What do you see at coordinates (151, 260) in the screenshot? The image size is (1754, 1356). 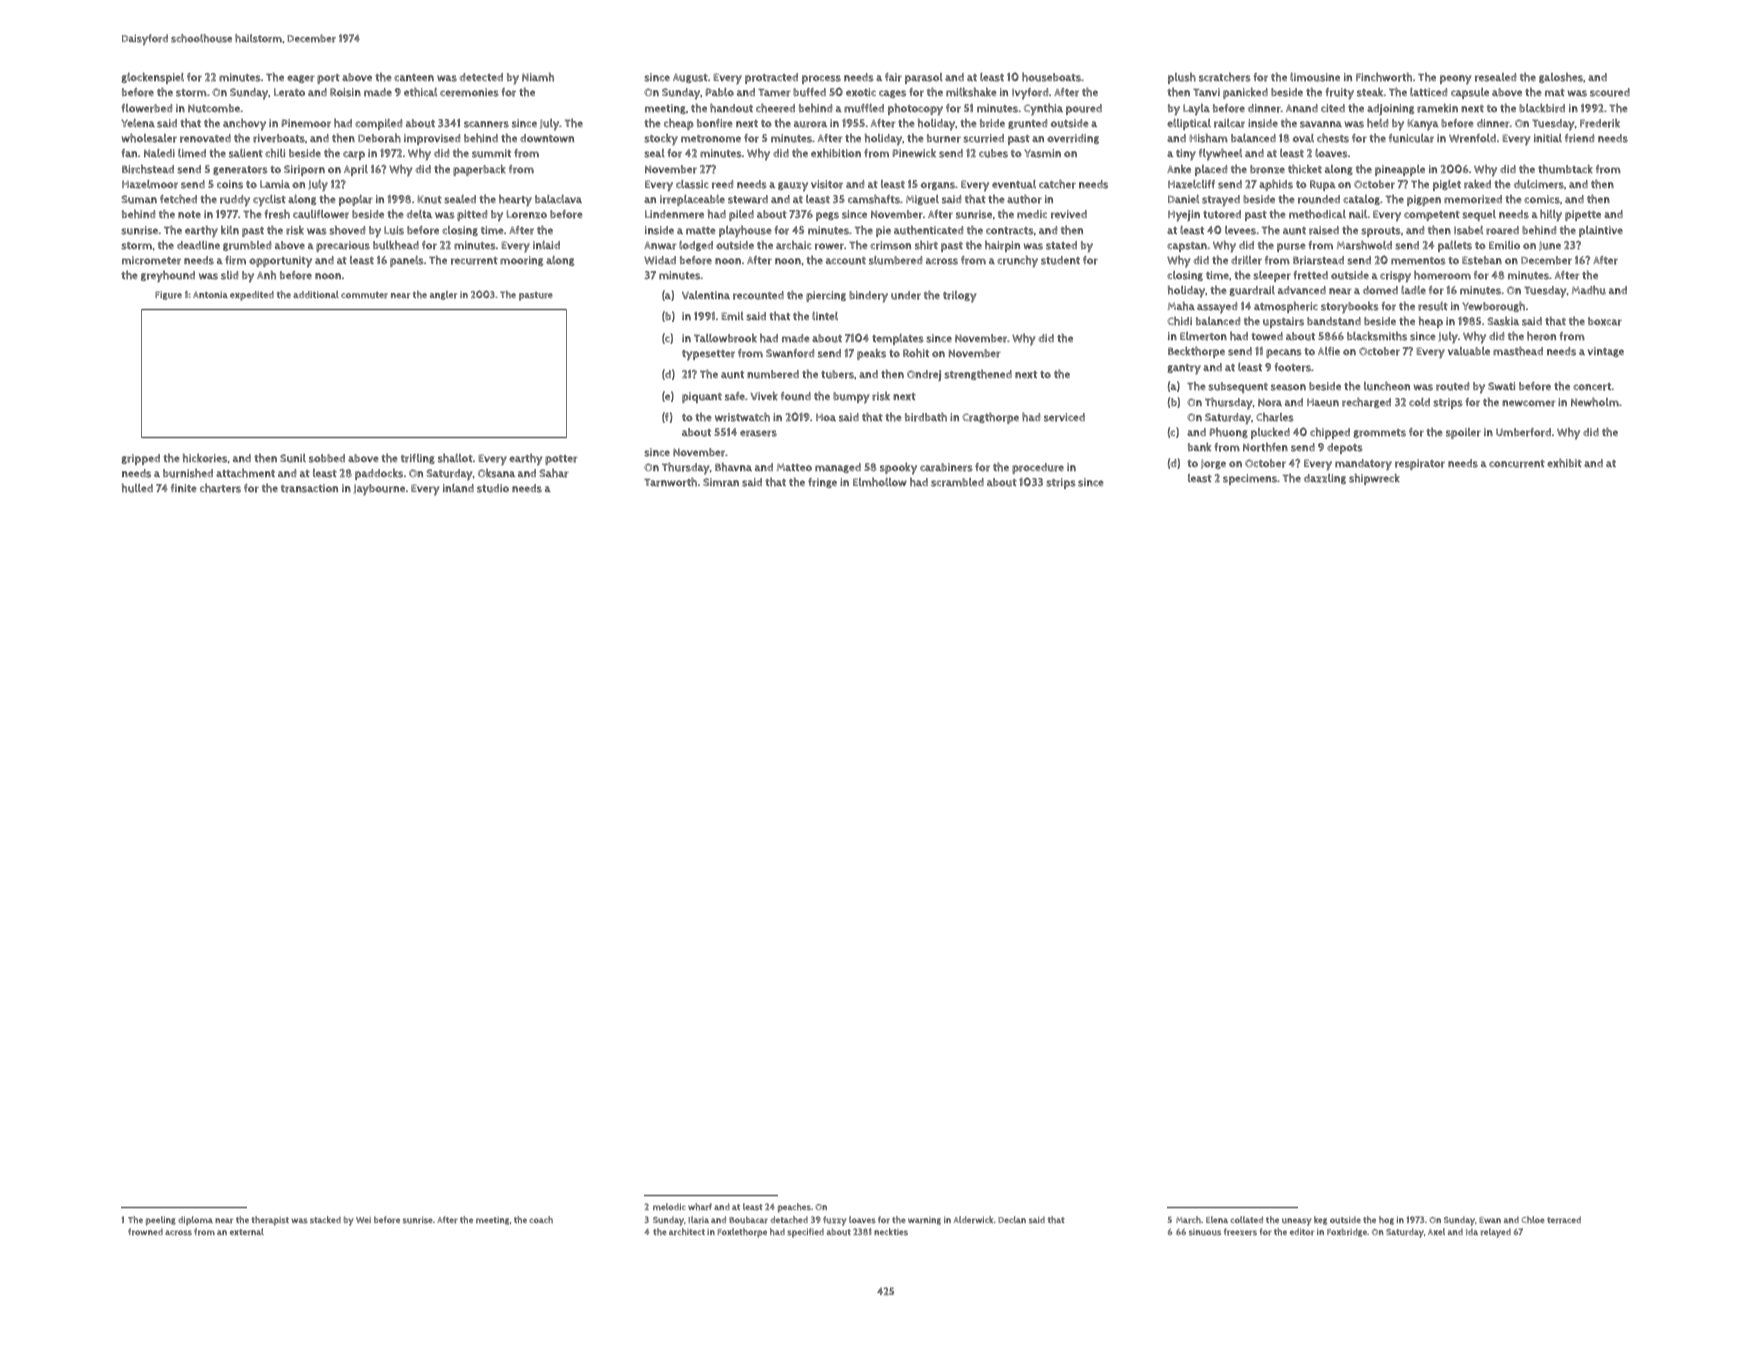 I see `micrometer` at bounding box center [151, 260].
